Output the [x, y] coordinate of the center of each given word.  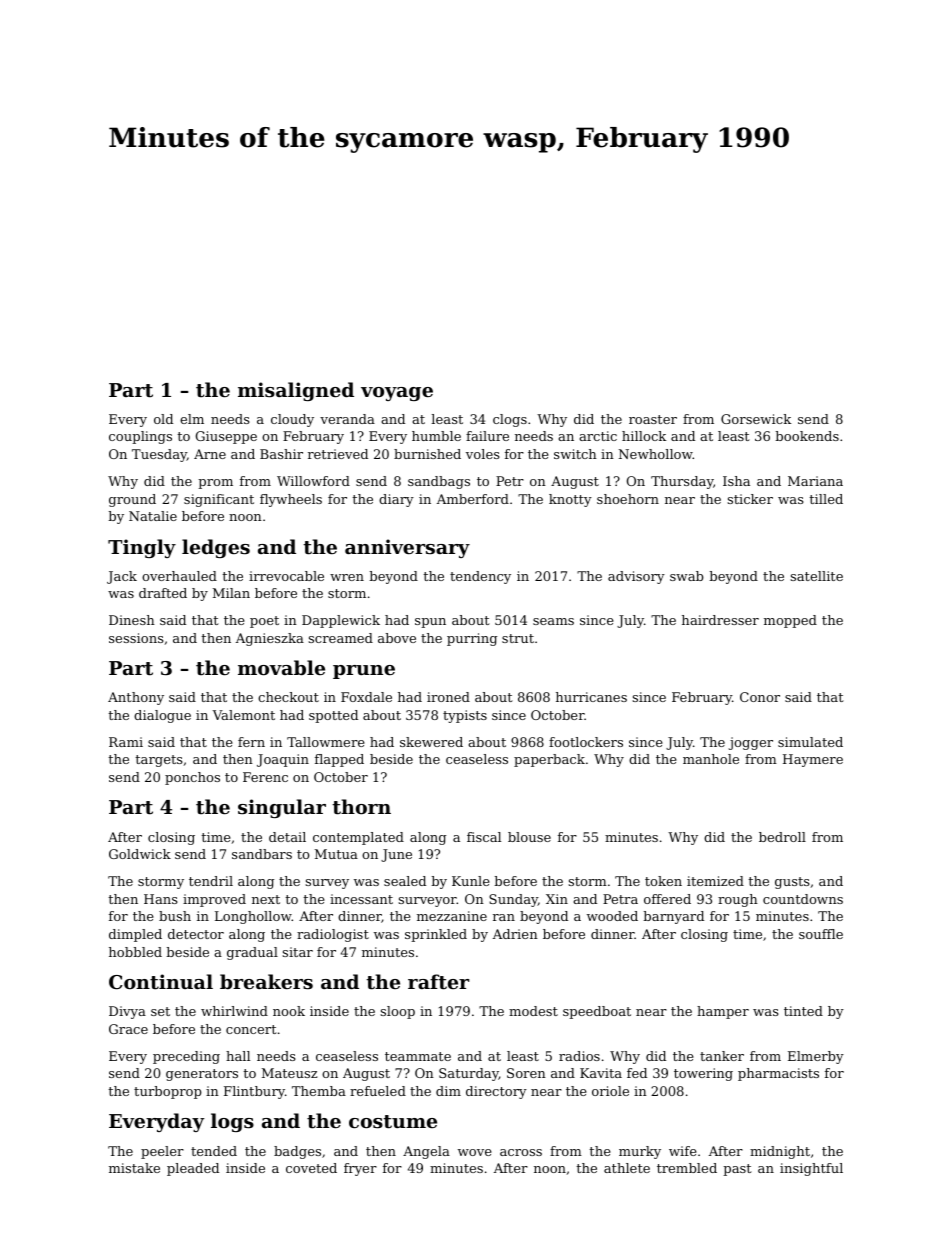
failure [487, 436]
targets [159, 761]
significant [219, 500]
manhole [711, 759]
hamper [723, 1012]
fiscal [484, 837]
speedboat [597, 1012]
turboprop [168, 1092]
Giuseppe [226, 437]
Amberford [473, 499]
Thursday [682, 482]
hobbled [135, 952]
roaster [653, 419]
